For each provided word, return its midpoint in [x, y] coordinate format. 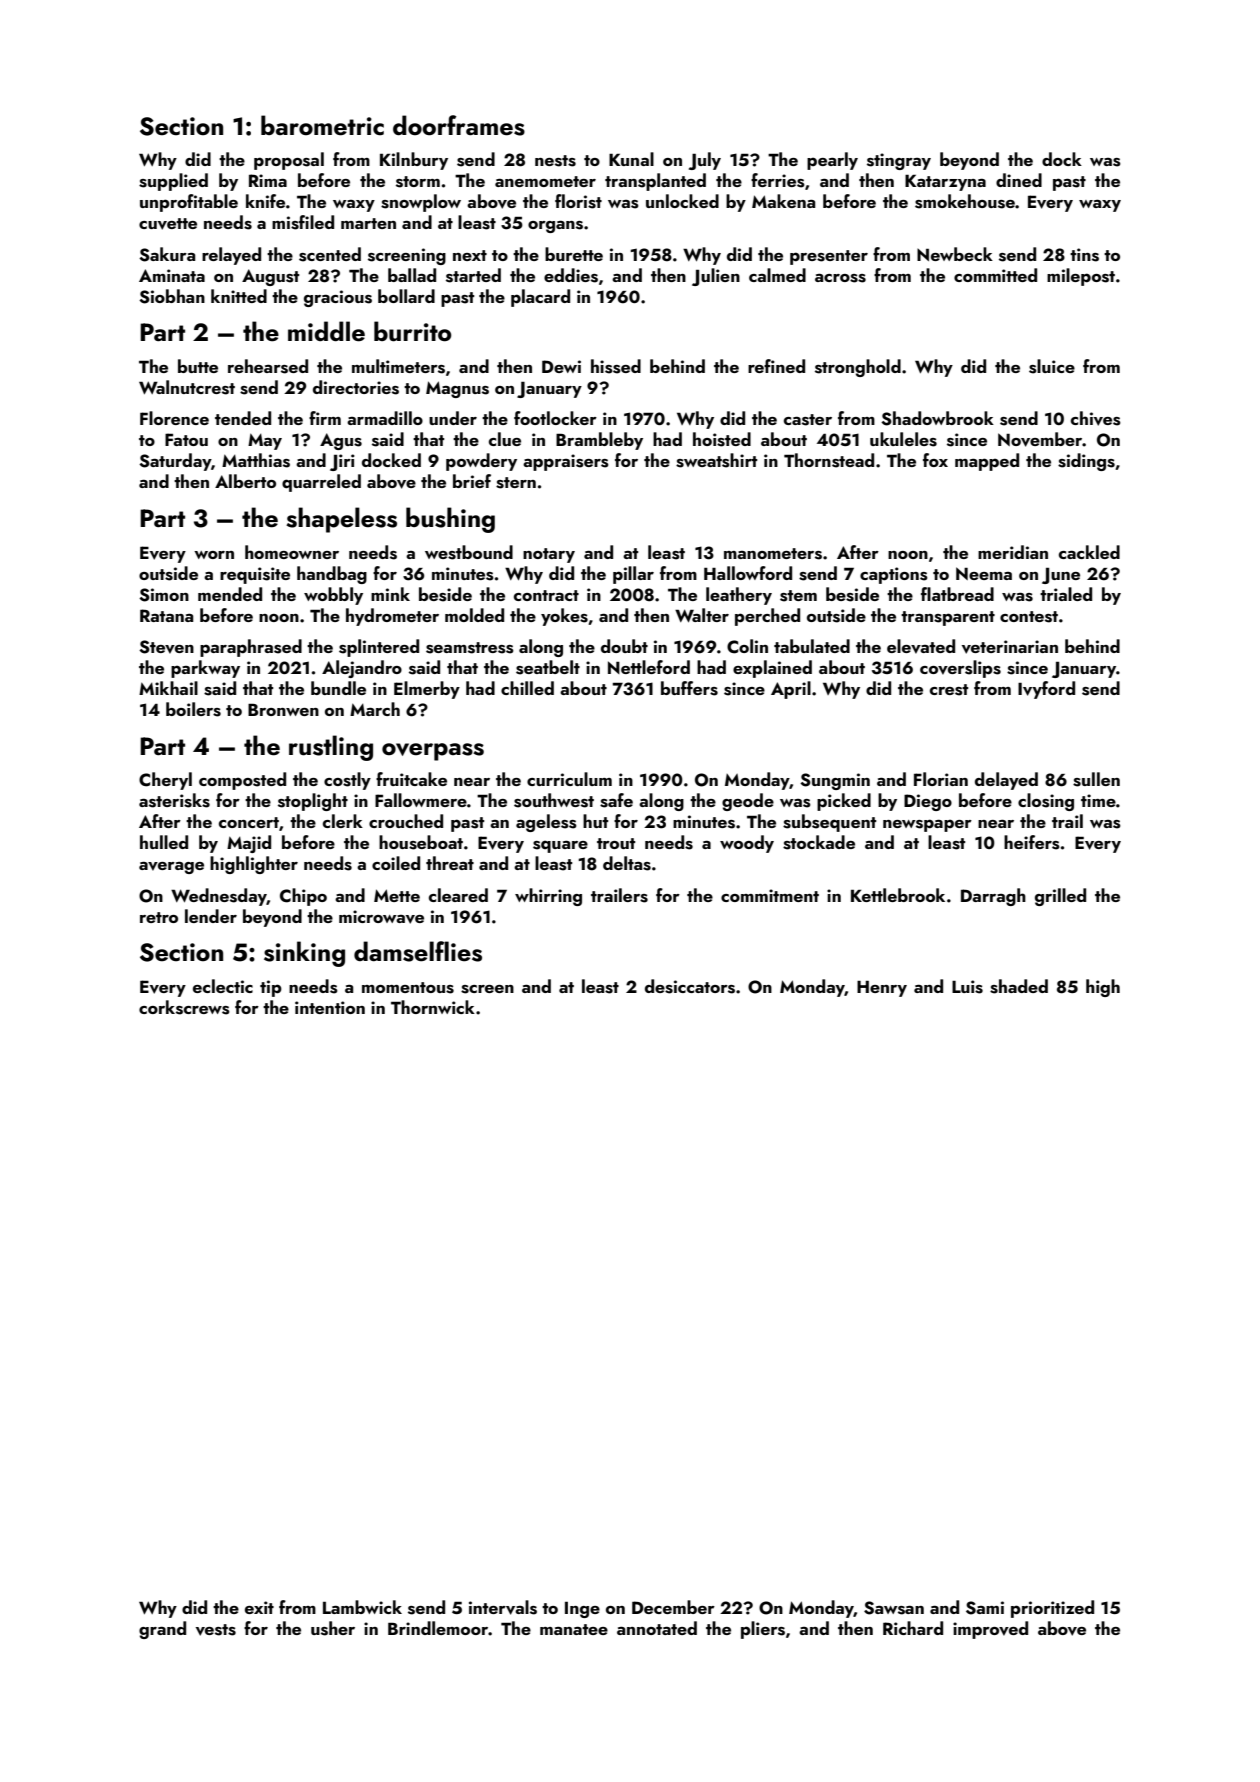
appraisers [566, 462]
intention [330, 1007]
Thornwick [433, 1007]
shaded [1019, 986]
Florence [174, 418]
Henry [882, 989]
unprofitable [189, 203]
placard [540, 298]
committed [995, 275]
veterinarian [1010, 647]
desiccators [690, 986]
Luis [967, 987]
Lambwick [362, 1607]
